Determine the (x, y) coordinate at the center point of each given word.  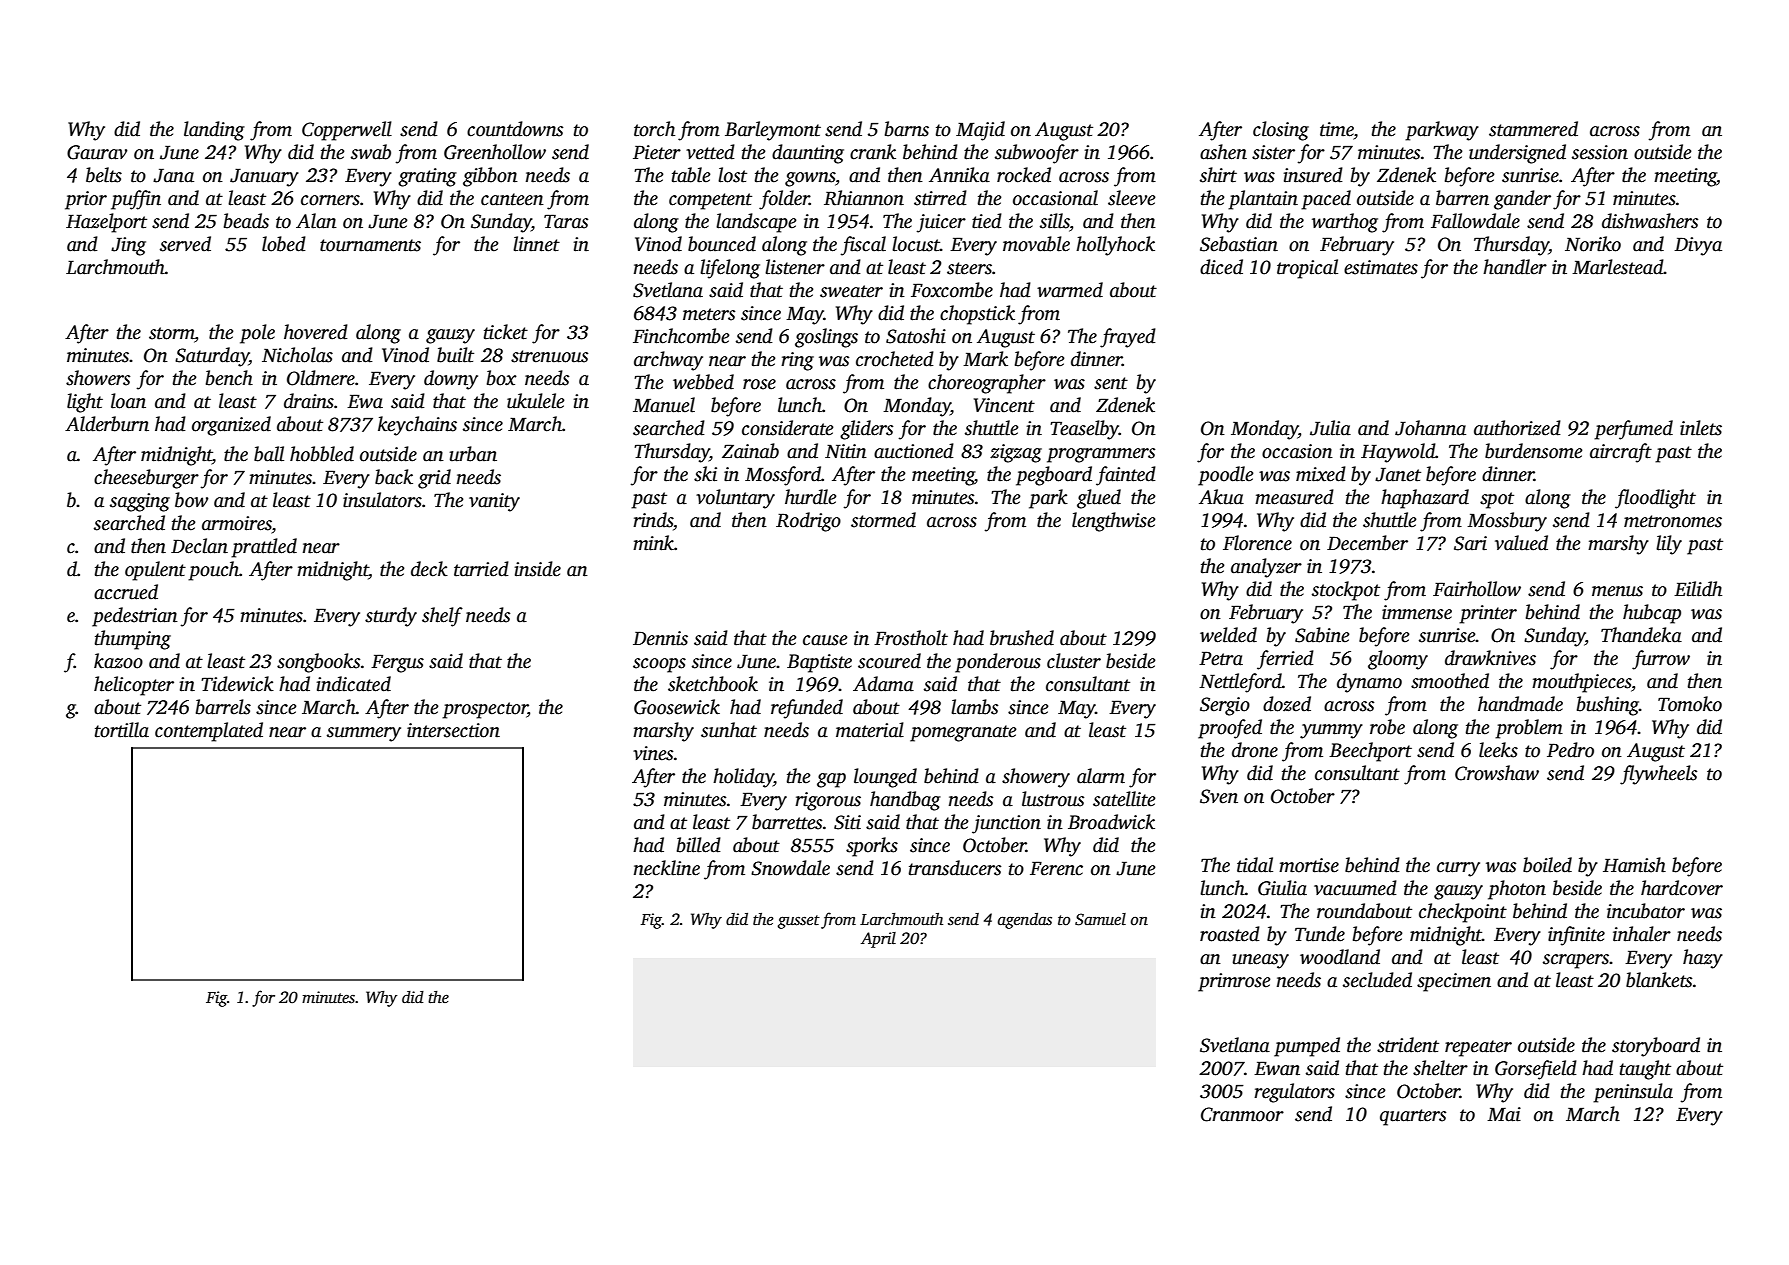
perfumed (1633, 430)
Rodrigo (808, 522)
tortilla (122, 730)
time (1337, 129)
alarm (1101, 776)
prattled (264, 548)
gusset (799, 922)
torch (654, 129)
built (455, 355)
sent (1111, 383)
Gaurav (97, 152)
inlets (1701, 428)
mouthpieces (1581, 683)
